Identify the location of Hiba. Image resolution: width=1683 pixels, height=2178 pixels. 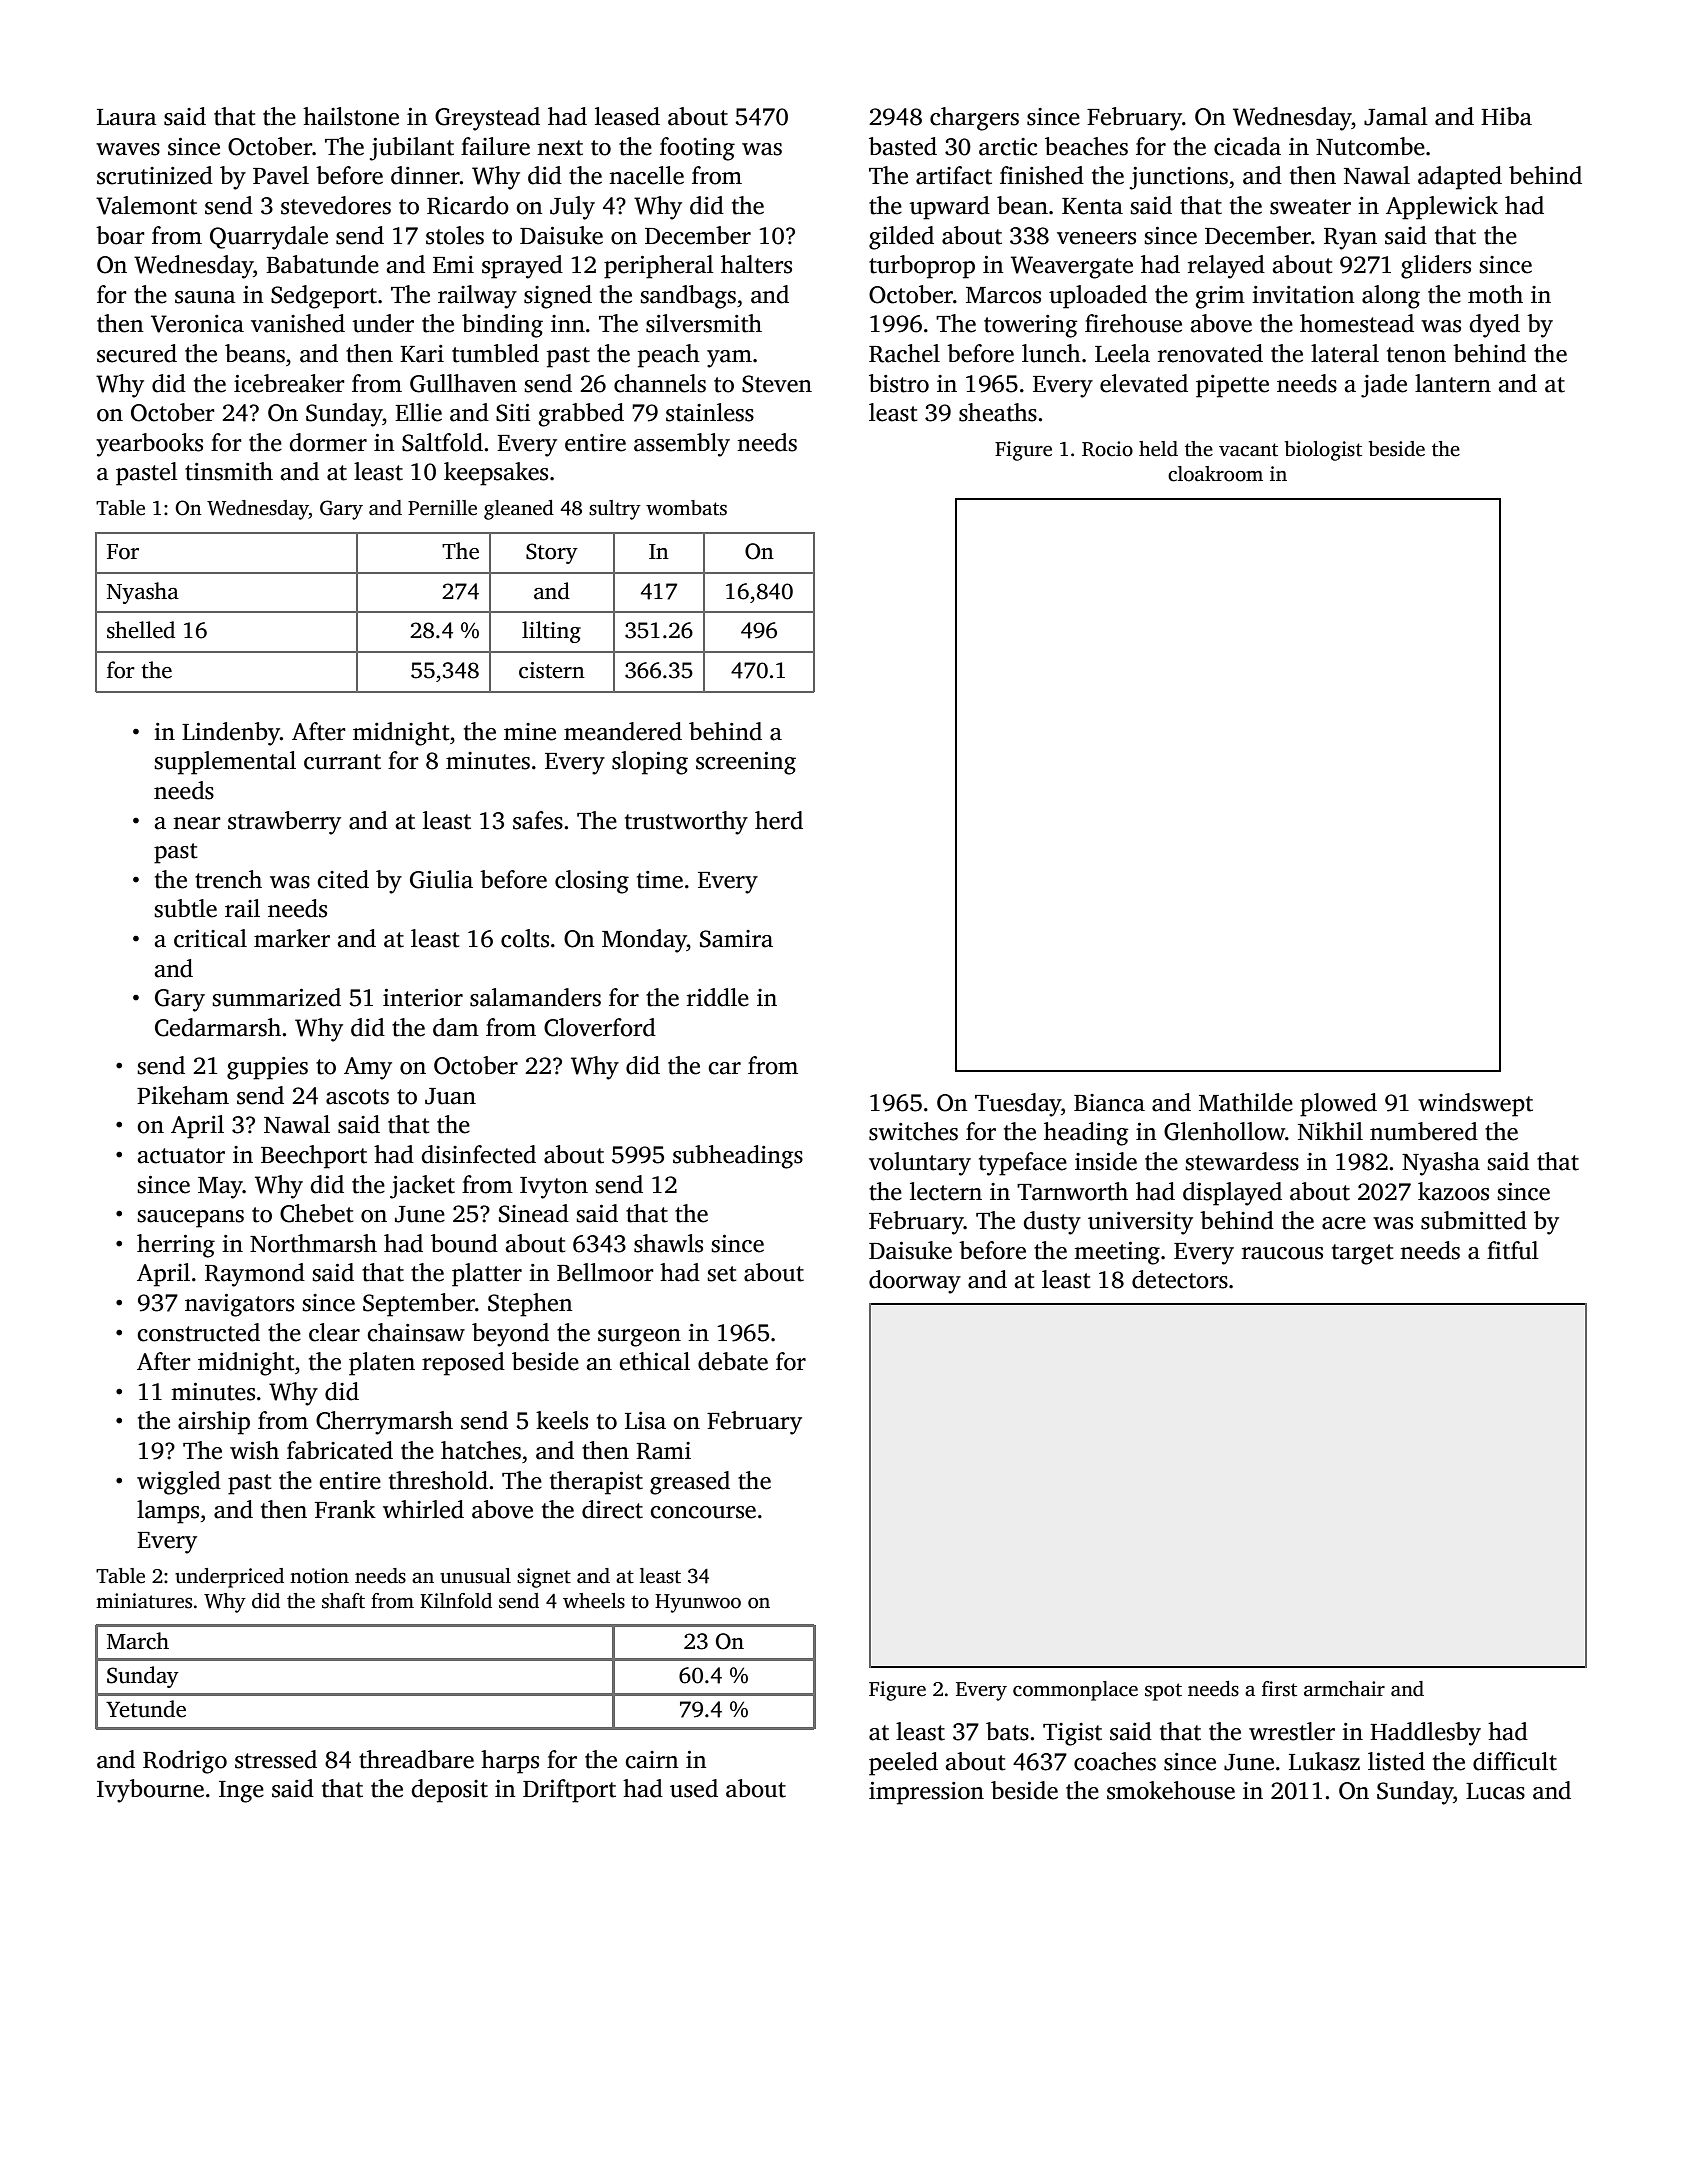
(1506, 116).
